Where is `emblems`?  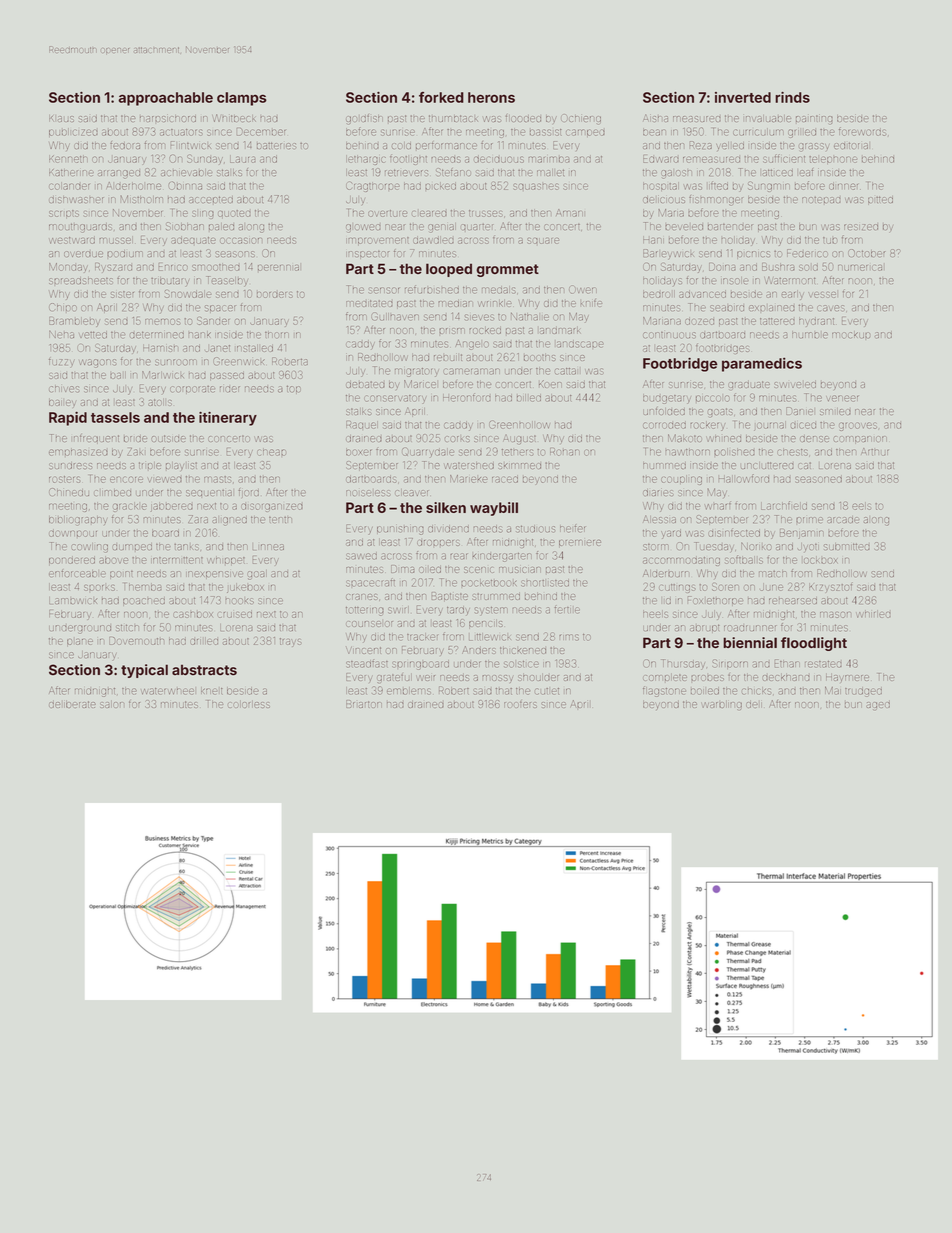 emblems is located at coordinates (409, 691).
